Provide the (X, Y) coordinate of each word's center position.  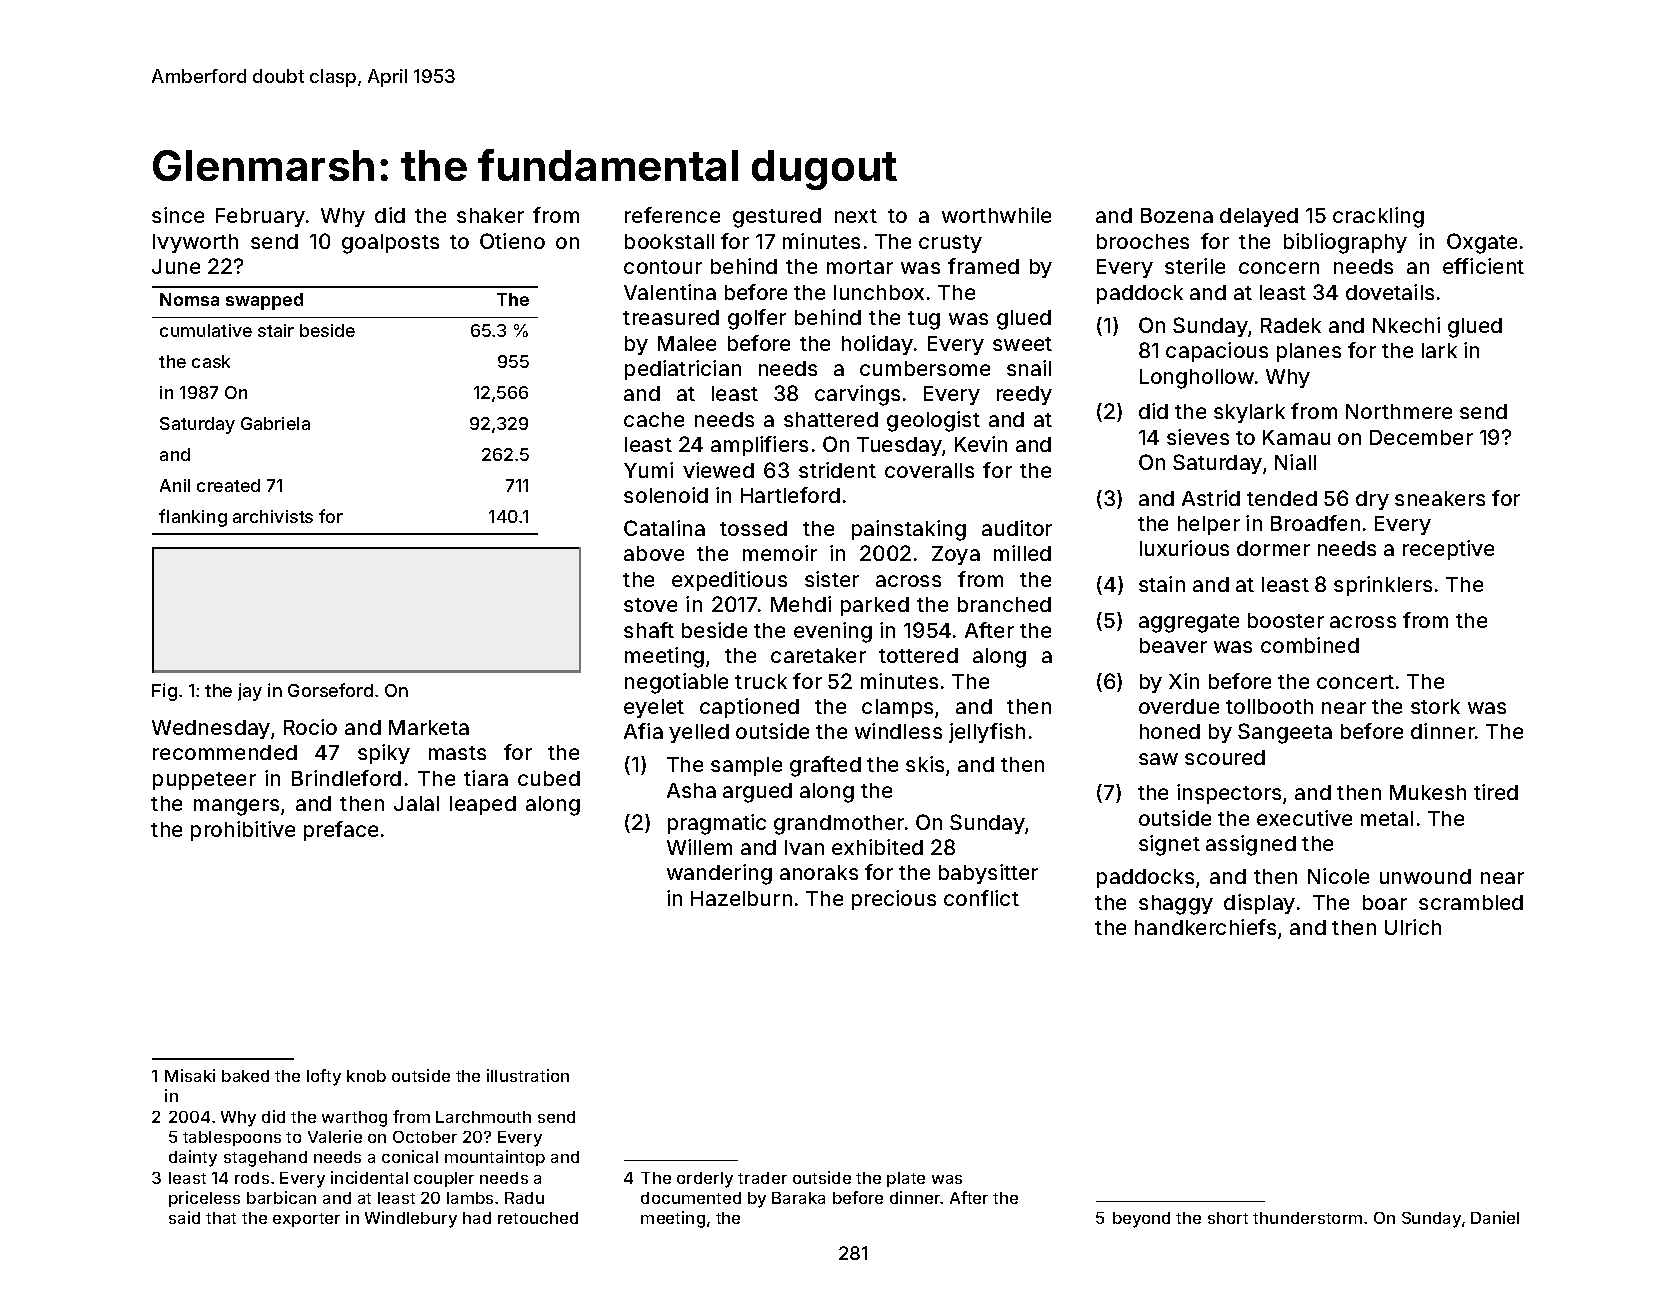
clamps (897, 708)
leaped (483, 805)
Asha (691, 790)
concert (1355, 682)
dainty (193, 1158)
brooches (1143, 241)
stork (1435, 706)
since (178, 215)
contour (663, 267)
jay (250, 692)
